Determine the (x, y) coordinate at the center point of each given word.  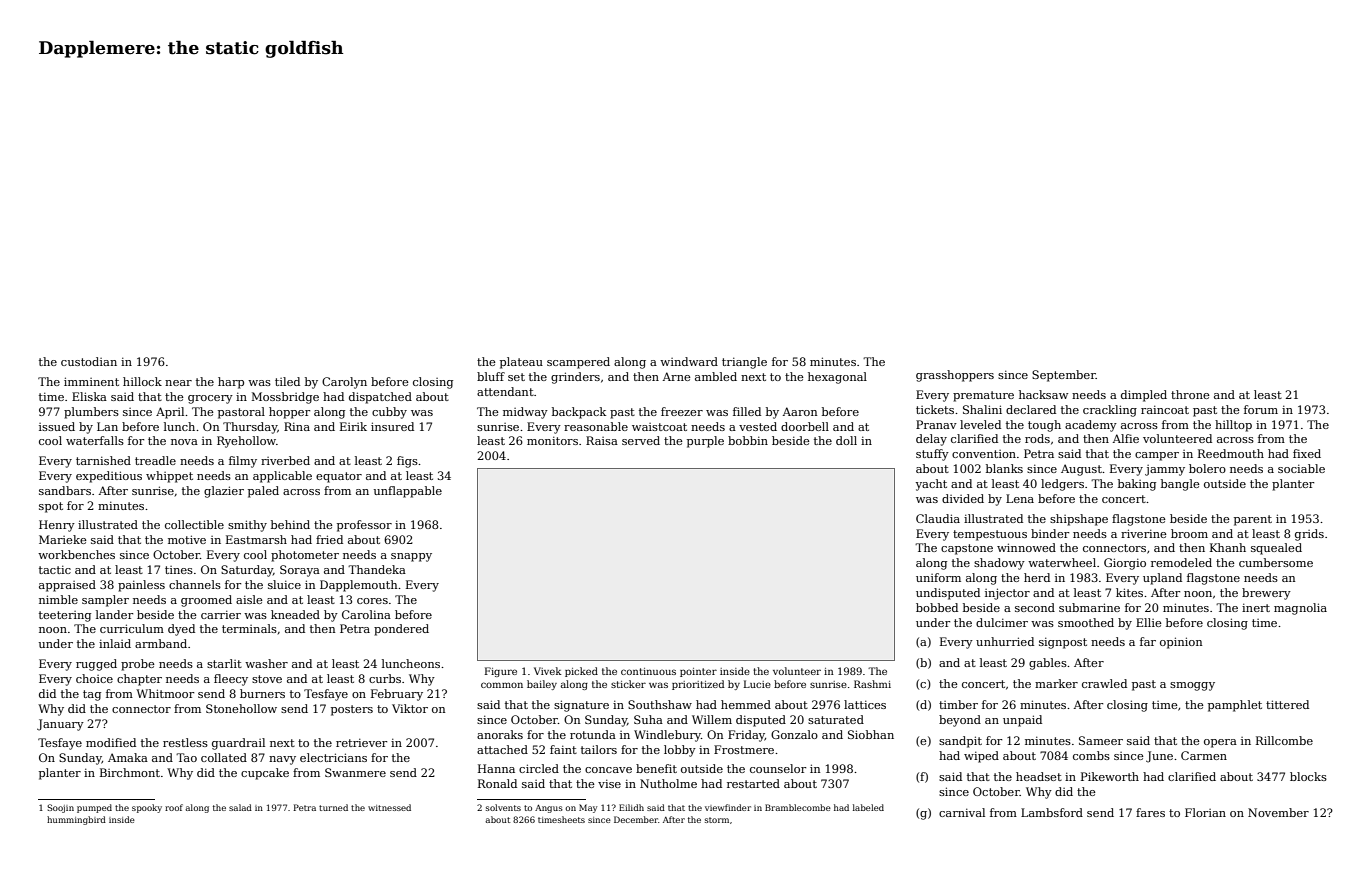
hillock (142, 381)
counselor (778, 768)
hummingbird (76, 820)
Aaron (800, 411)
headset (1039, 776)
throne (1190, 394)
